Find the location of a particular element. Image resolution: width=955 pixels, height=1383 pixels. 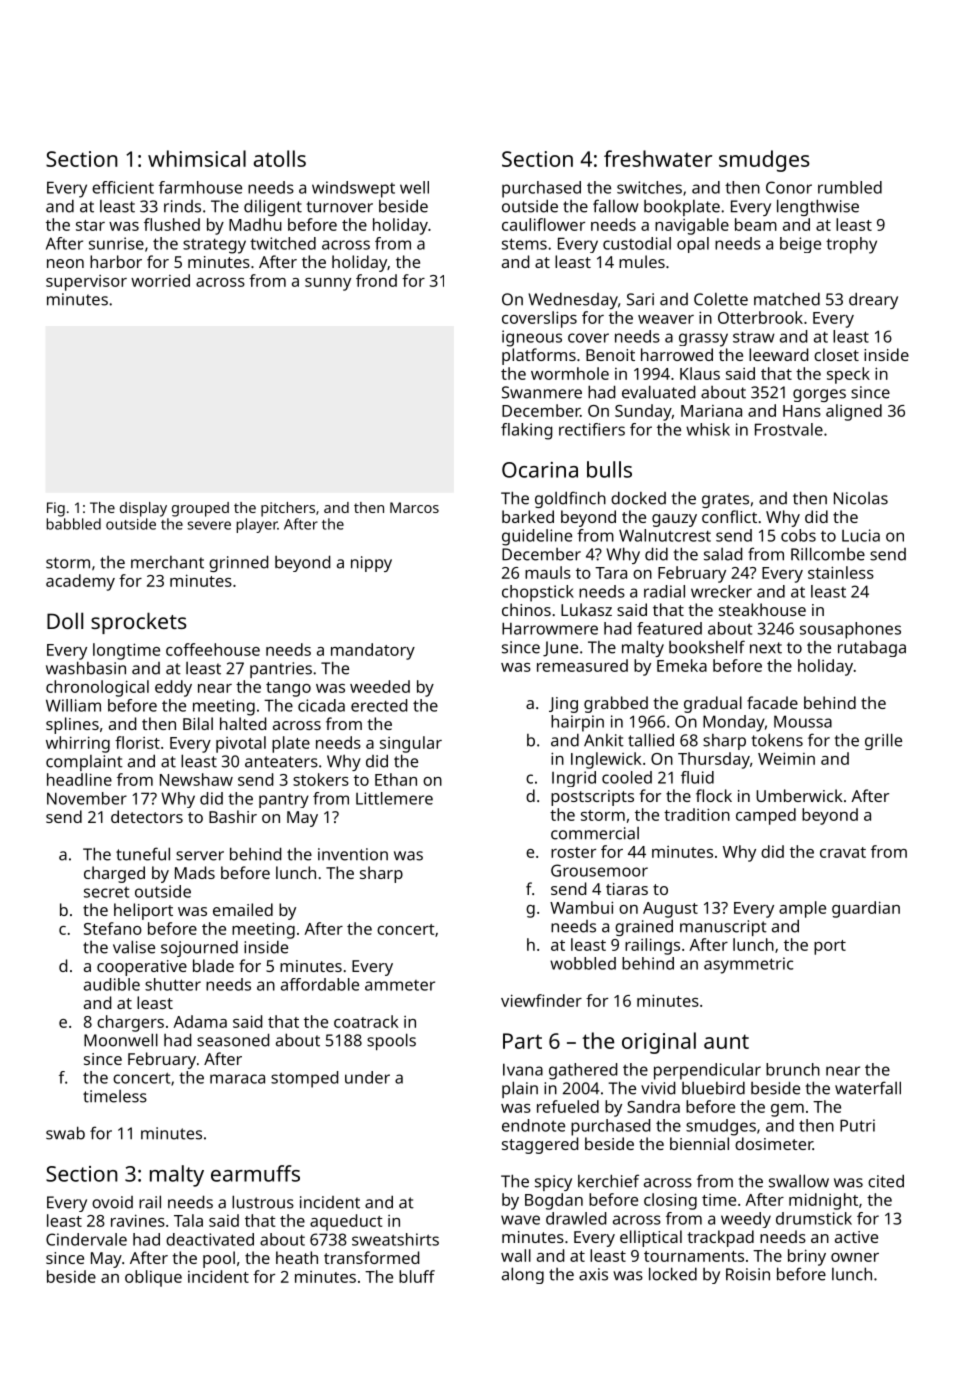

whimsical is located at coordinates (197, 158).
